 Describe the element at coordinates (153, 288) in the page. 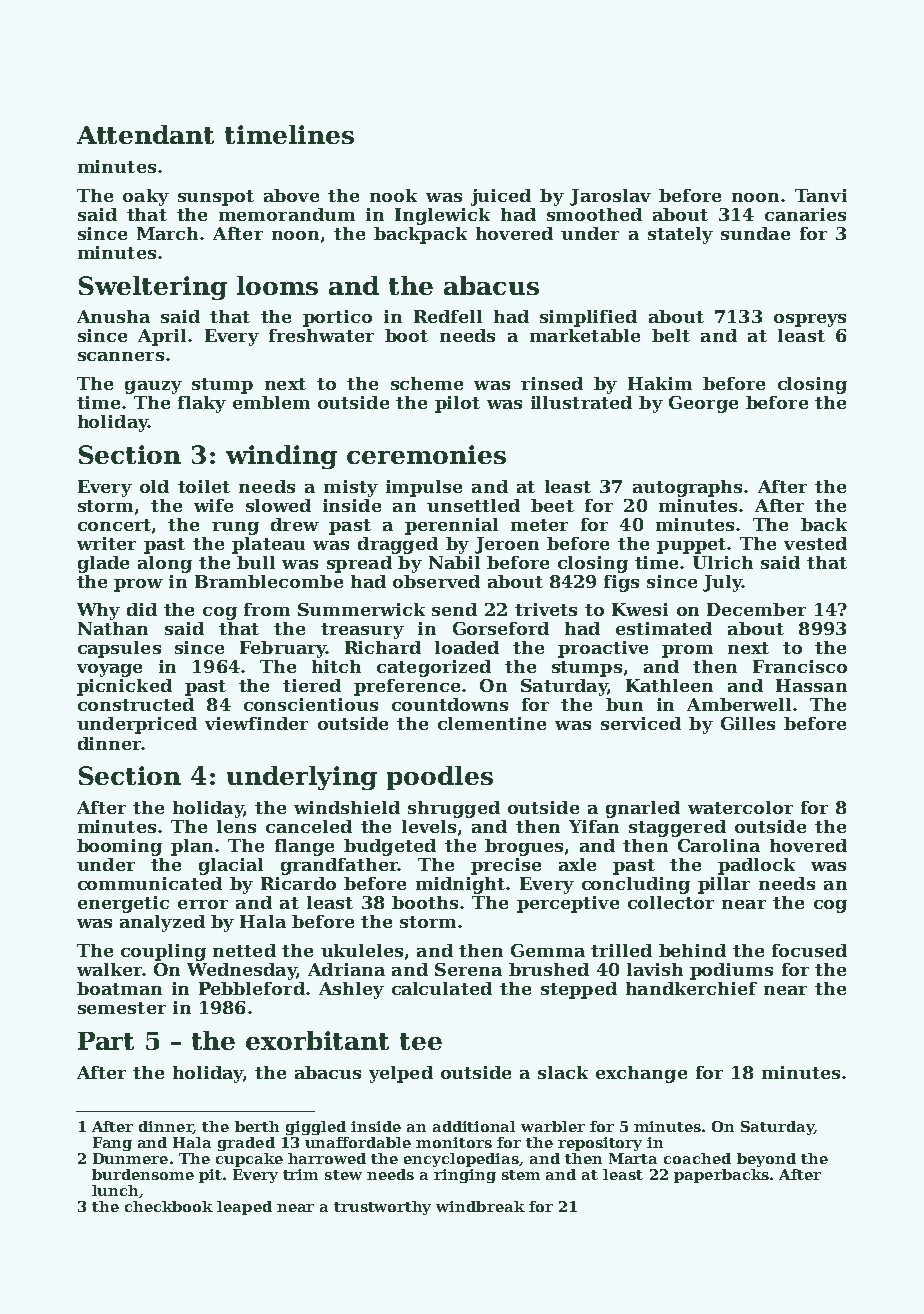

I see `Sweltering` at that location.
